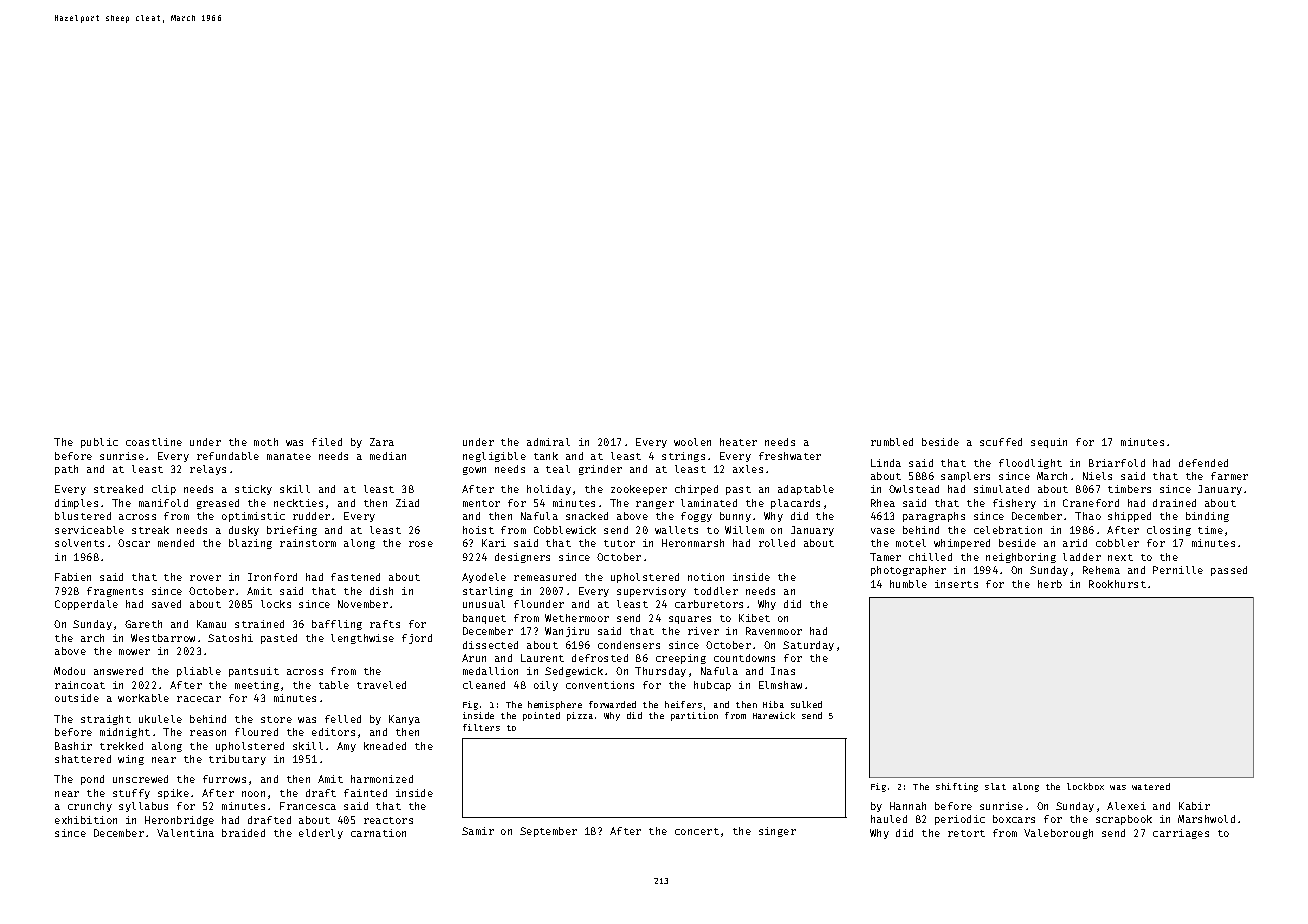 Image resolution: width=1308 pixels, height=924 pixels. What do you see at coordinates (321, 834) in the document?
I see `elderly` at bounding box center [321, 834].
